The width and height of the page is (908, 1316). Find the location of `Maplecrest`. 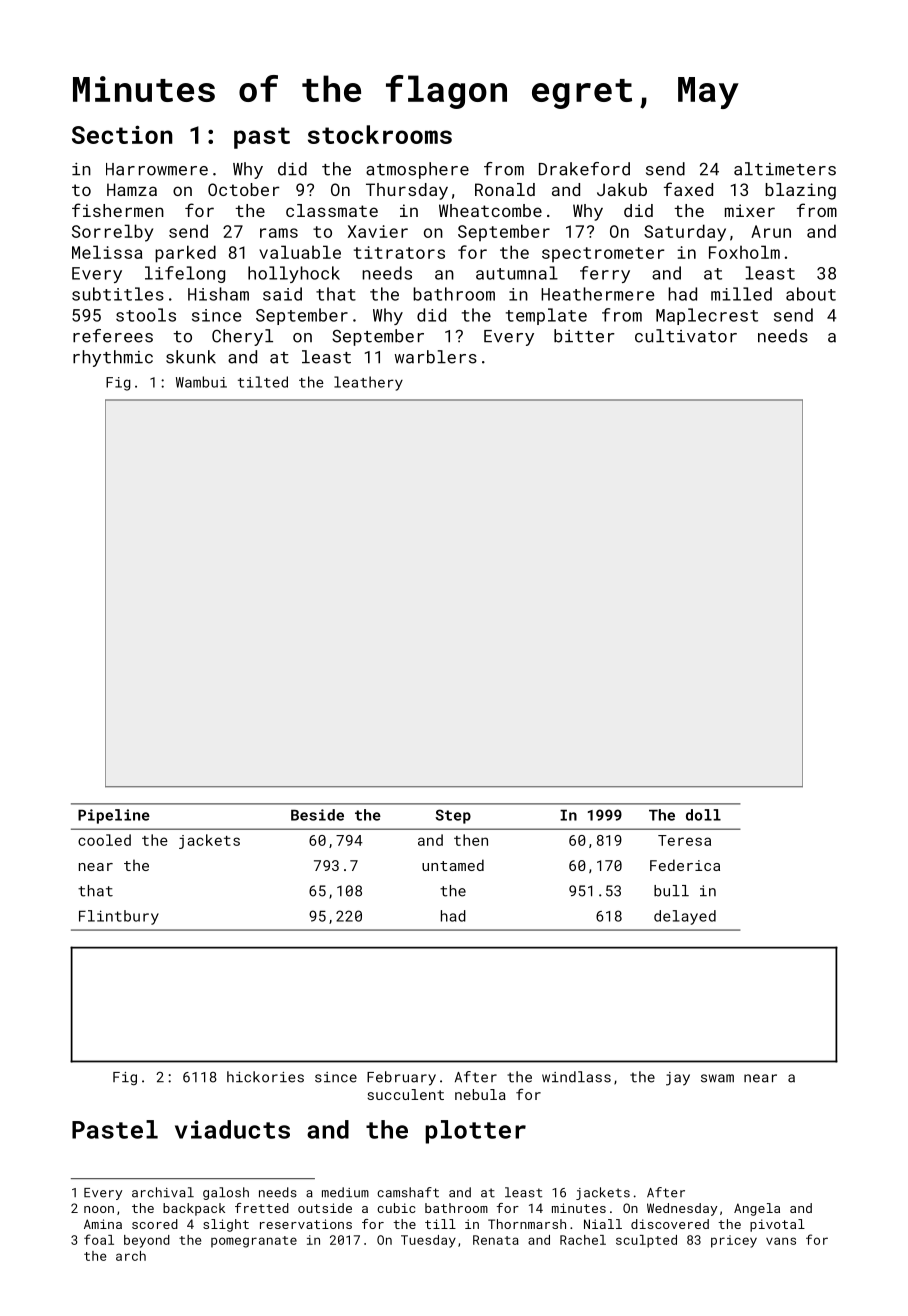

Maplecrest is located at coordinates (707, 316).
